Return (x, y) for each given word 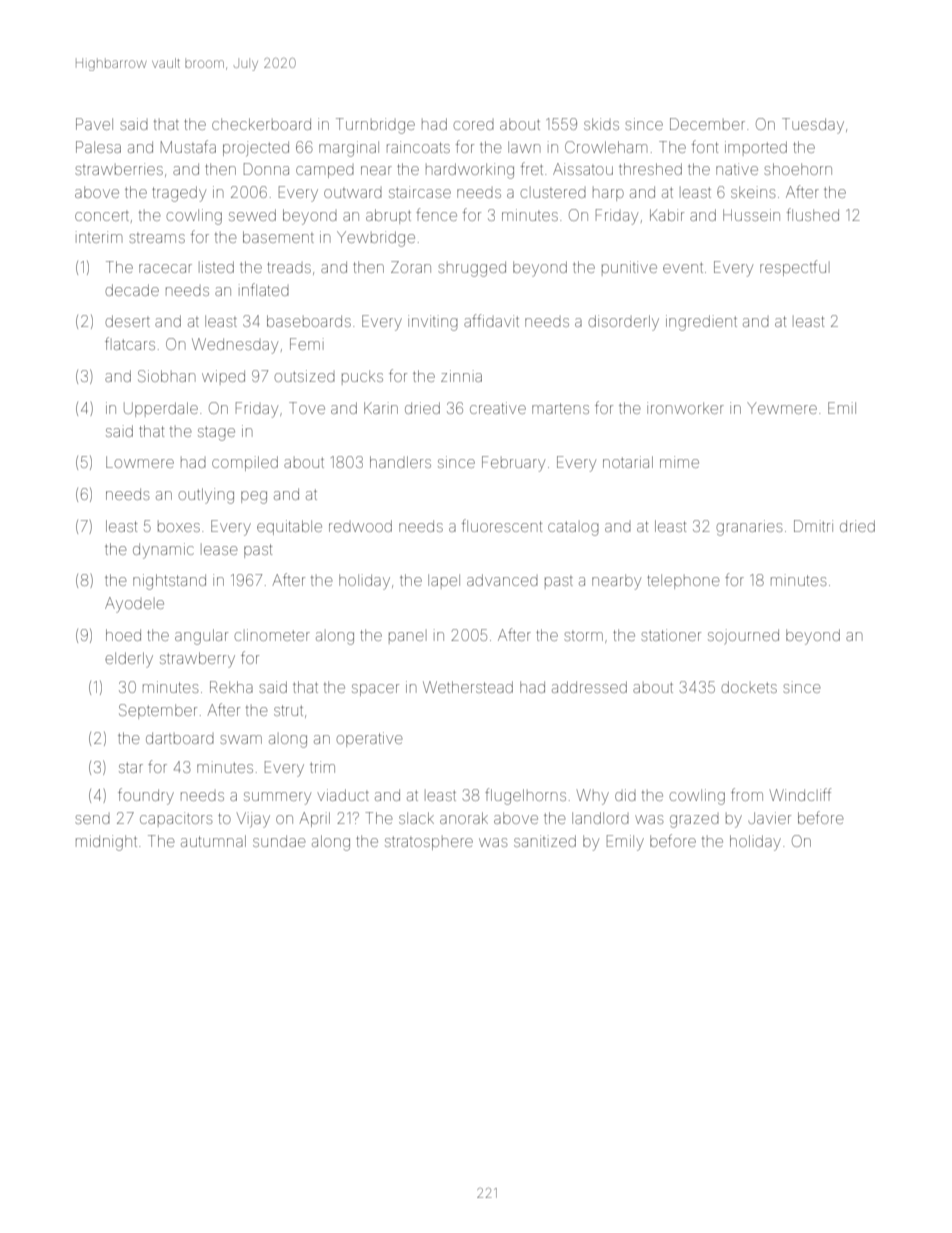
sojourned (743, 636)
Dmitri (813, 526)
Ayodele (134, 605)
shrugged (472, 269)
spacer (375, 690)
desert (127, 321)
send (92, 819)
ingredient (701, 323)
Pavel (94, 124)
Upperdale (161, 409)
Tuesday (813, 126)
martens (560, 408)
